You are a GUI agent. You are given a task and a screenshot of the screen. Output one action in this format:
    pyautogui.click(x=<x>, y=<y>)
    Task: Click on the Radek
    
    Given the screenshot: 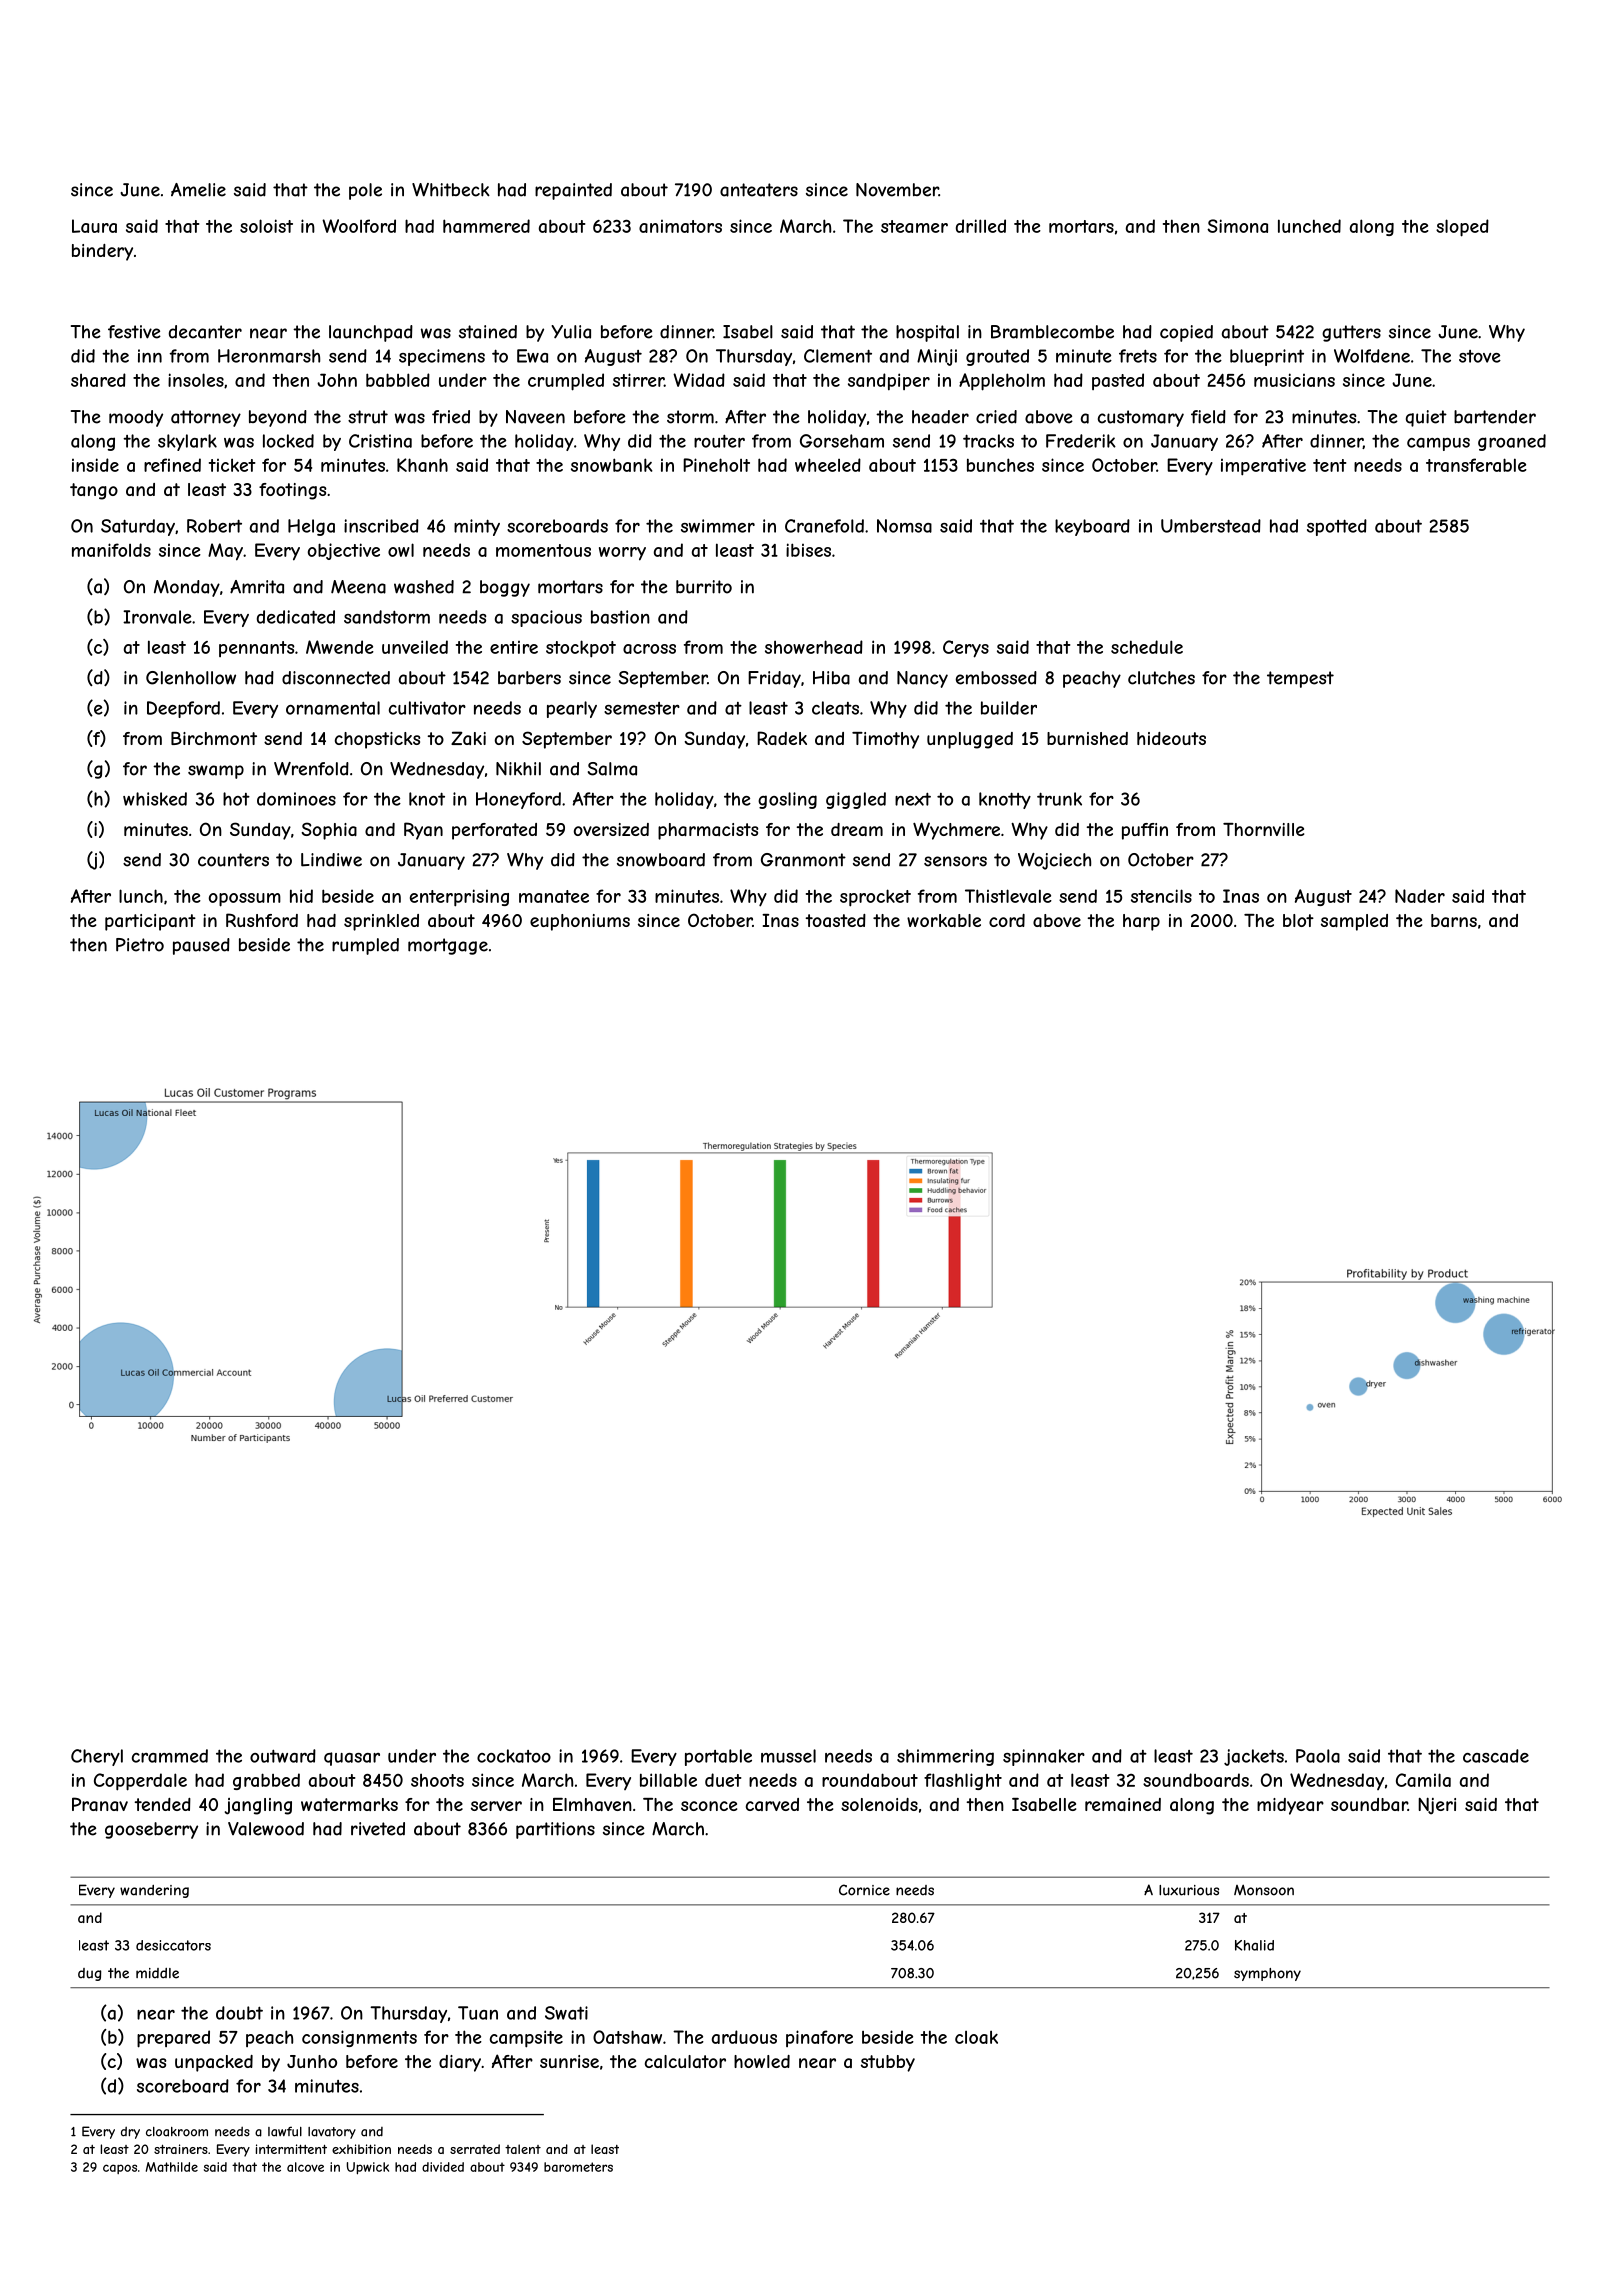 What is the action you would take?
    pyautogui.click(x=782, y=738)
